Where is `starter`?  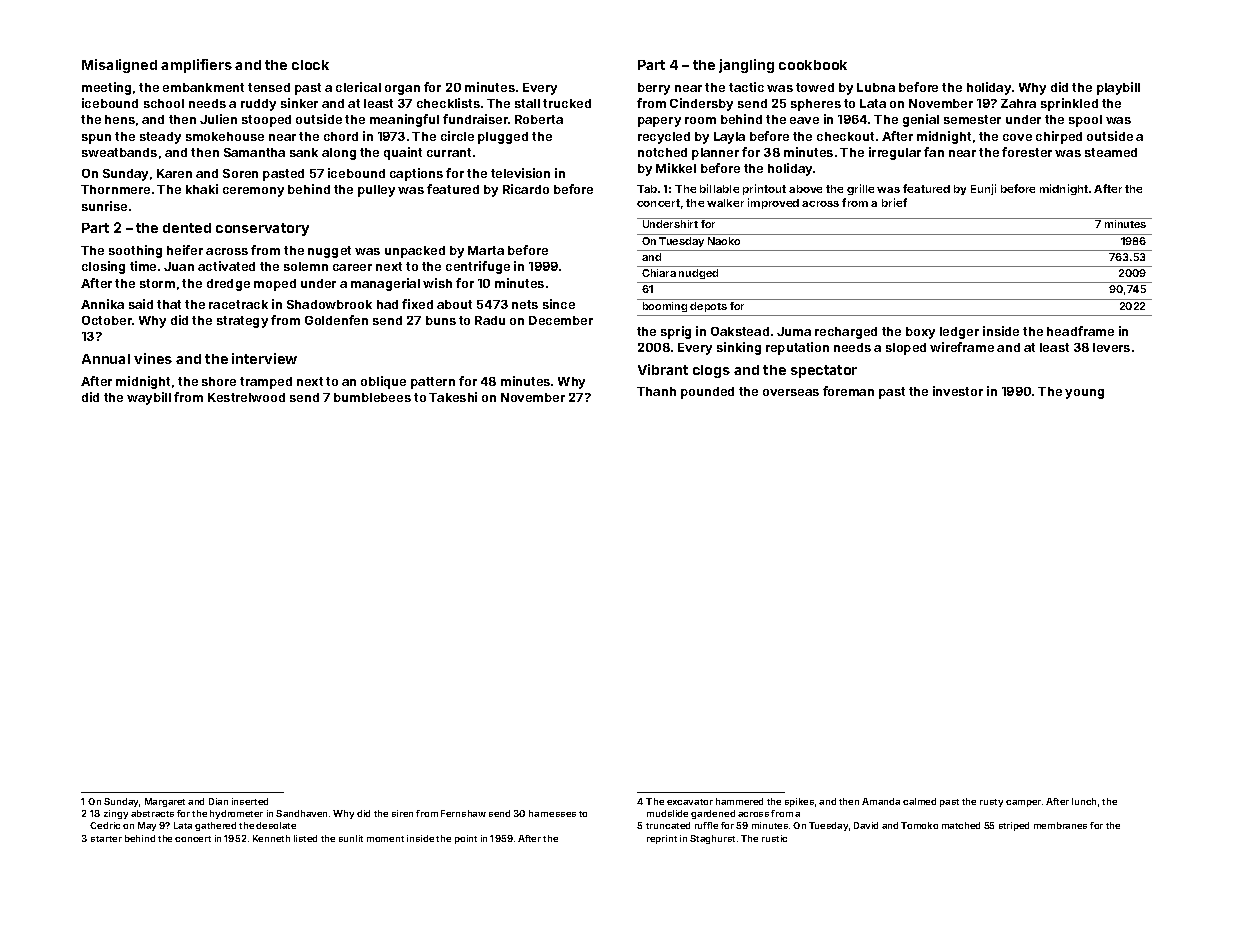
starter is located at coordinates (106, 839).
